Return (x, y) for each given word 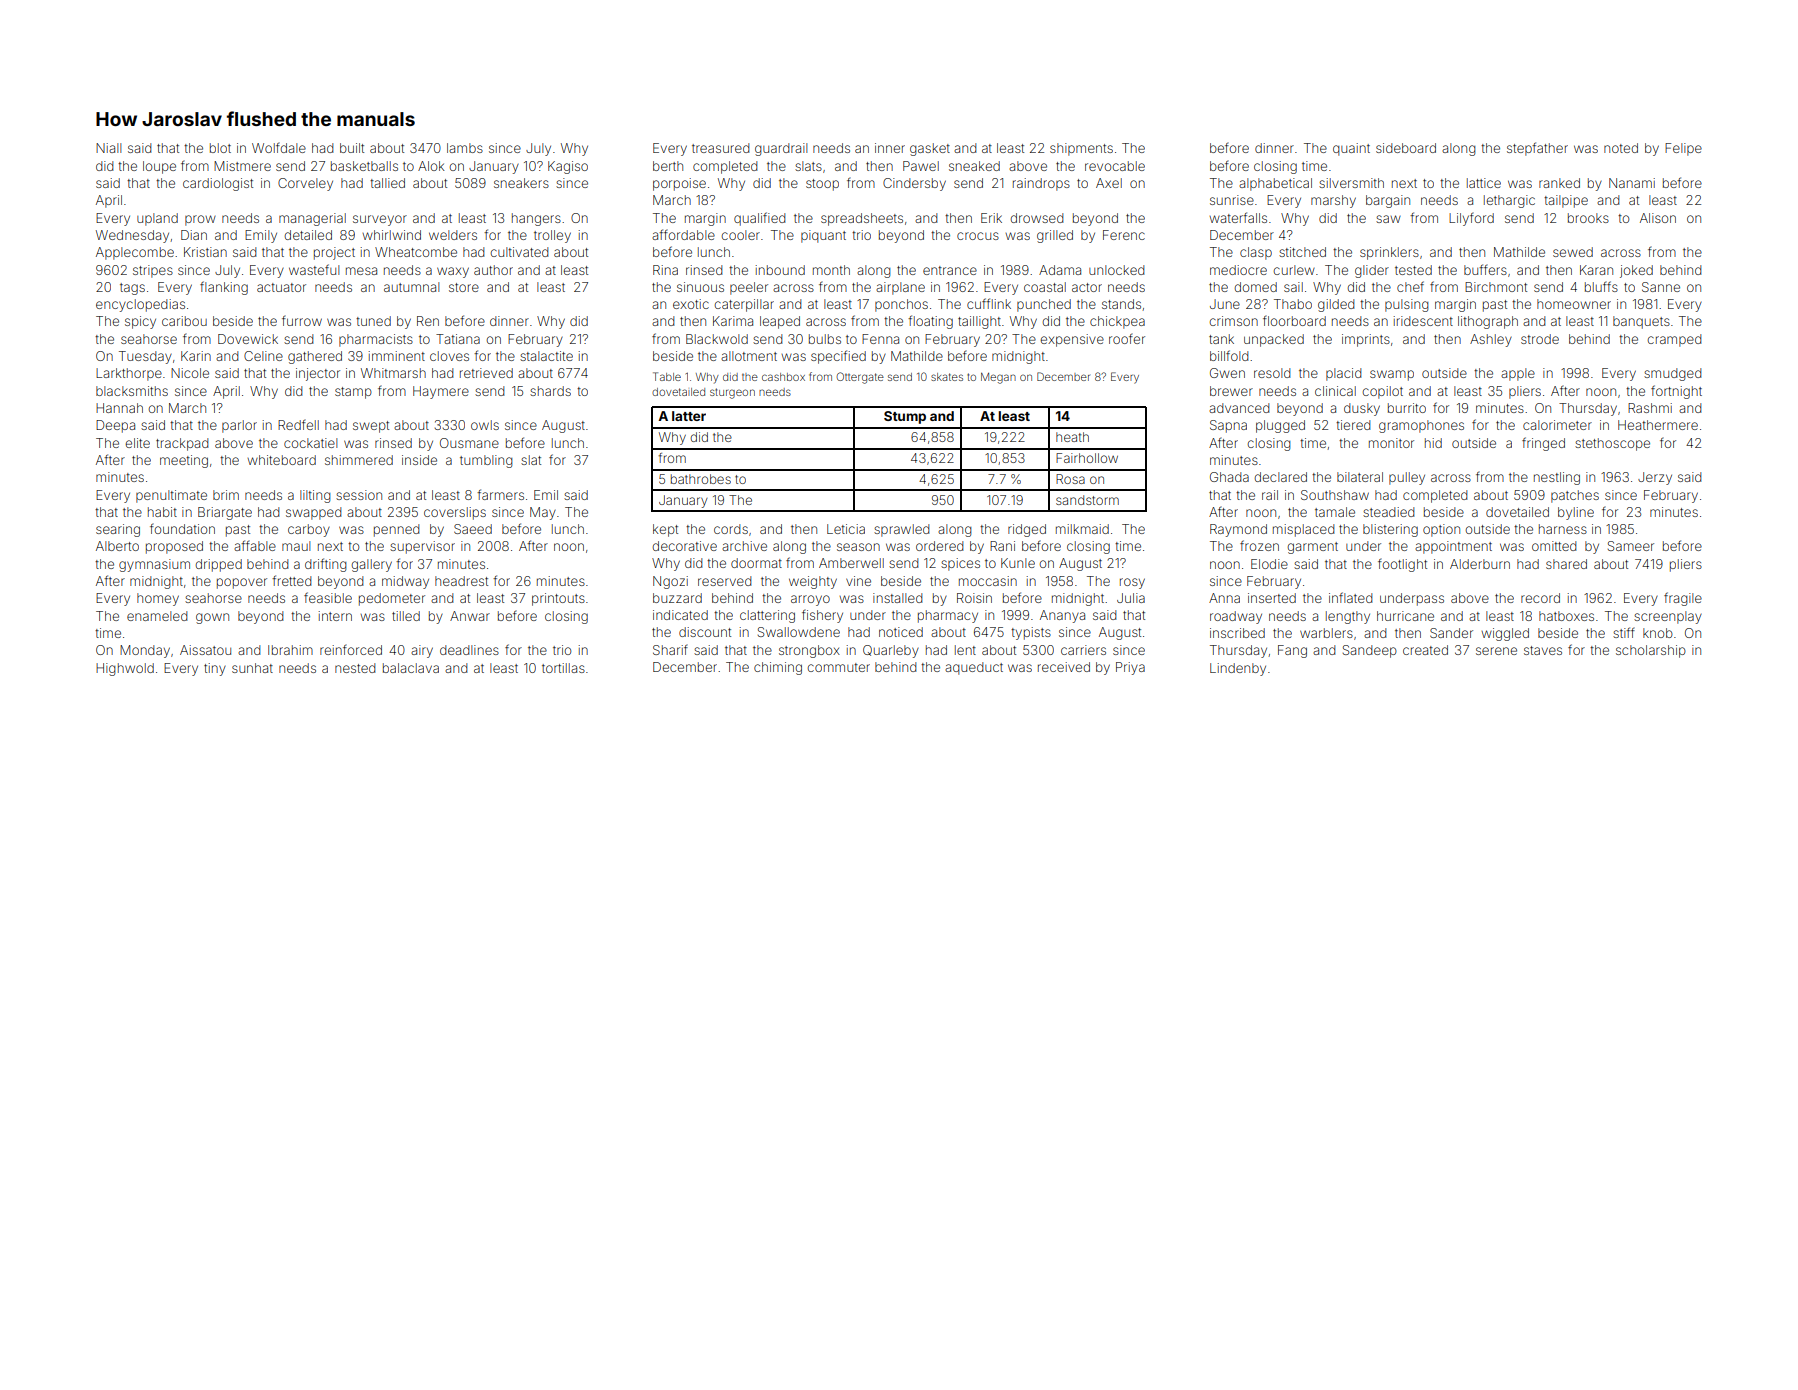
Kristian (205, 252)
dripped (218, 565)
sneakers (521, 183)
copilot (1382, 392)
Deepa (115, 426)
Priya (1130, 668)
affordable (683, 234)
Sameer (1631, 546)
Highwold (125, 669)
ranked (1559, 183)
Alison (1658, 218)
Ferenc (1124, 235)
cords (731, 529)
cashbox (783, 377)
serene (1496, 651)
